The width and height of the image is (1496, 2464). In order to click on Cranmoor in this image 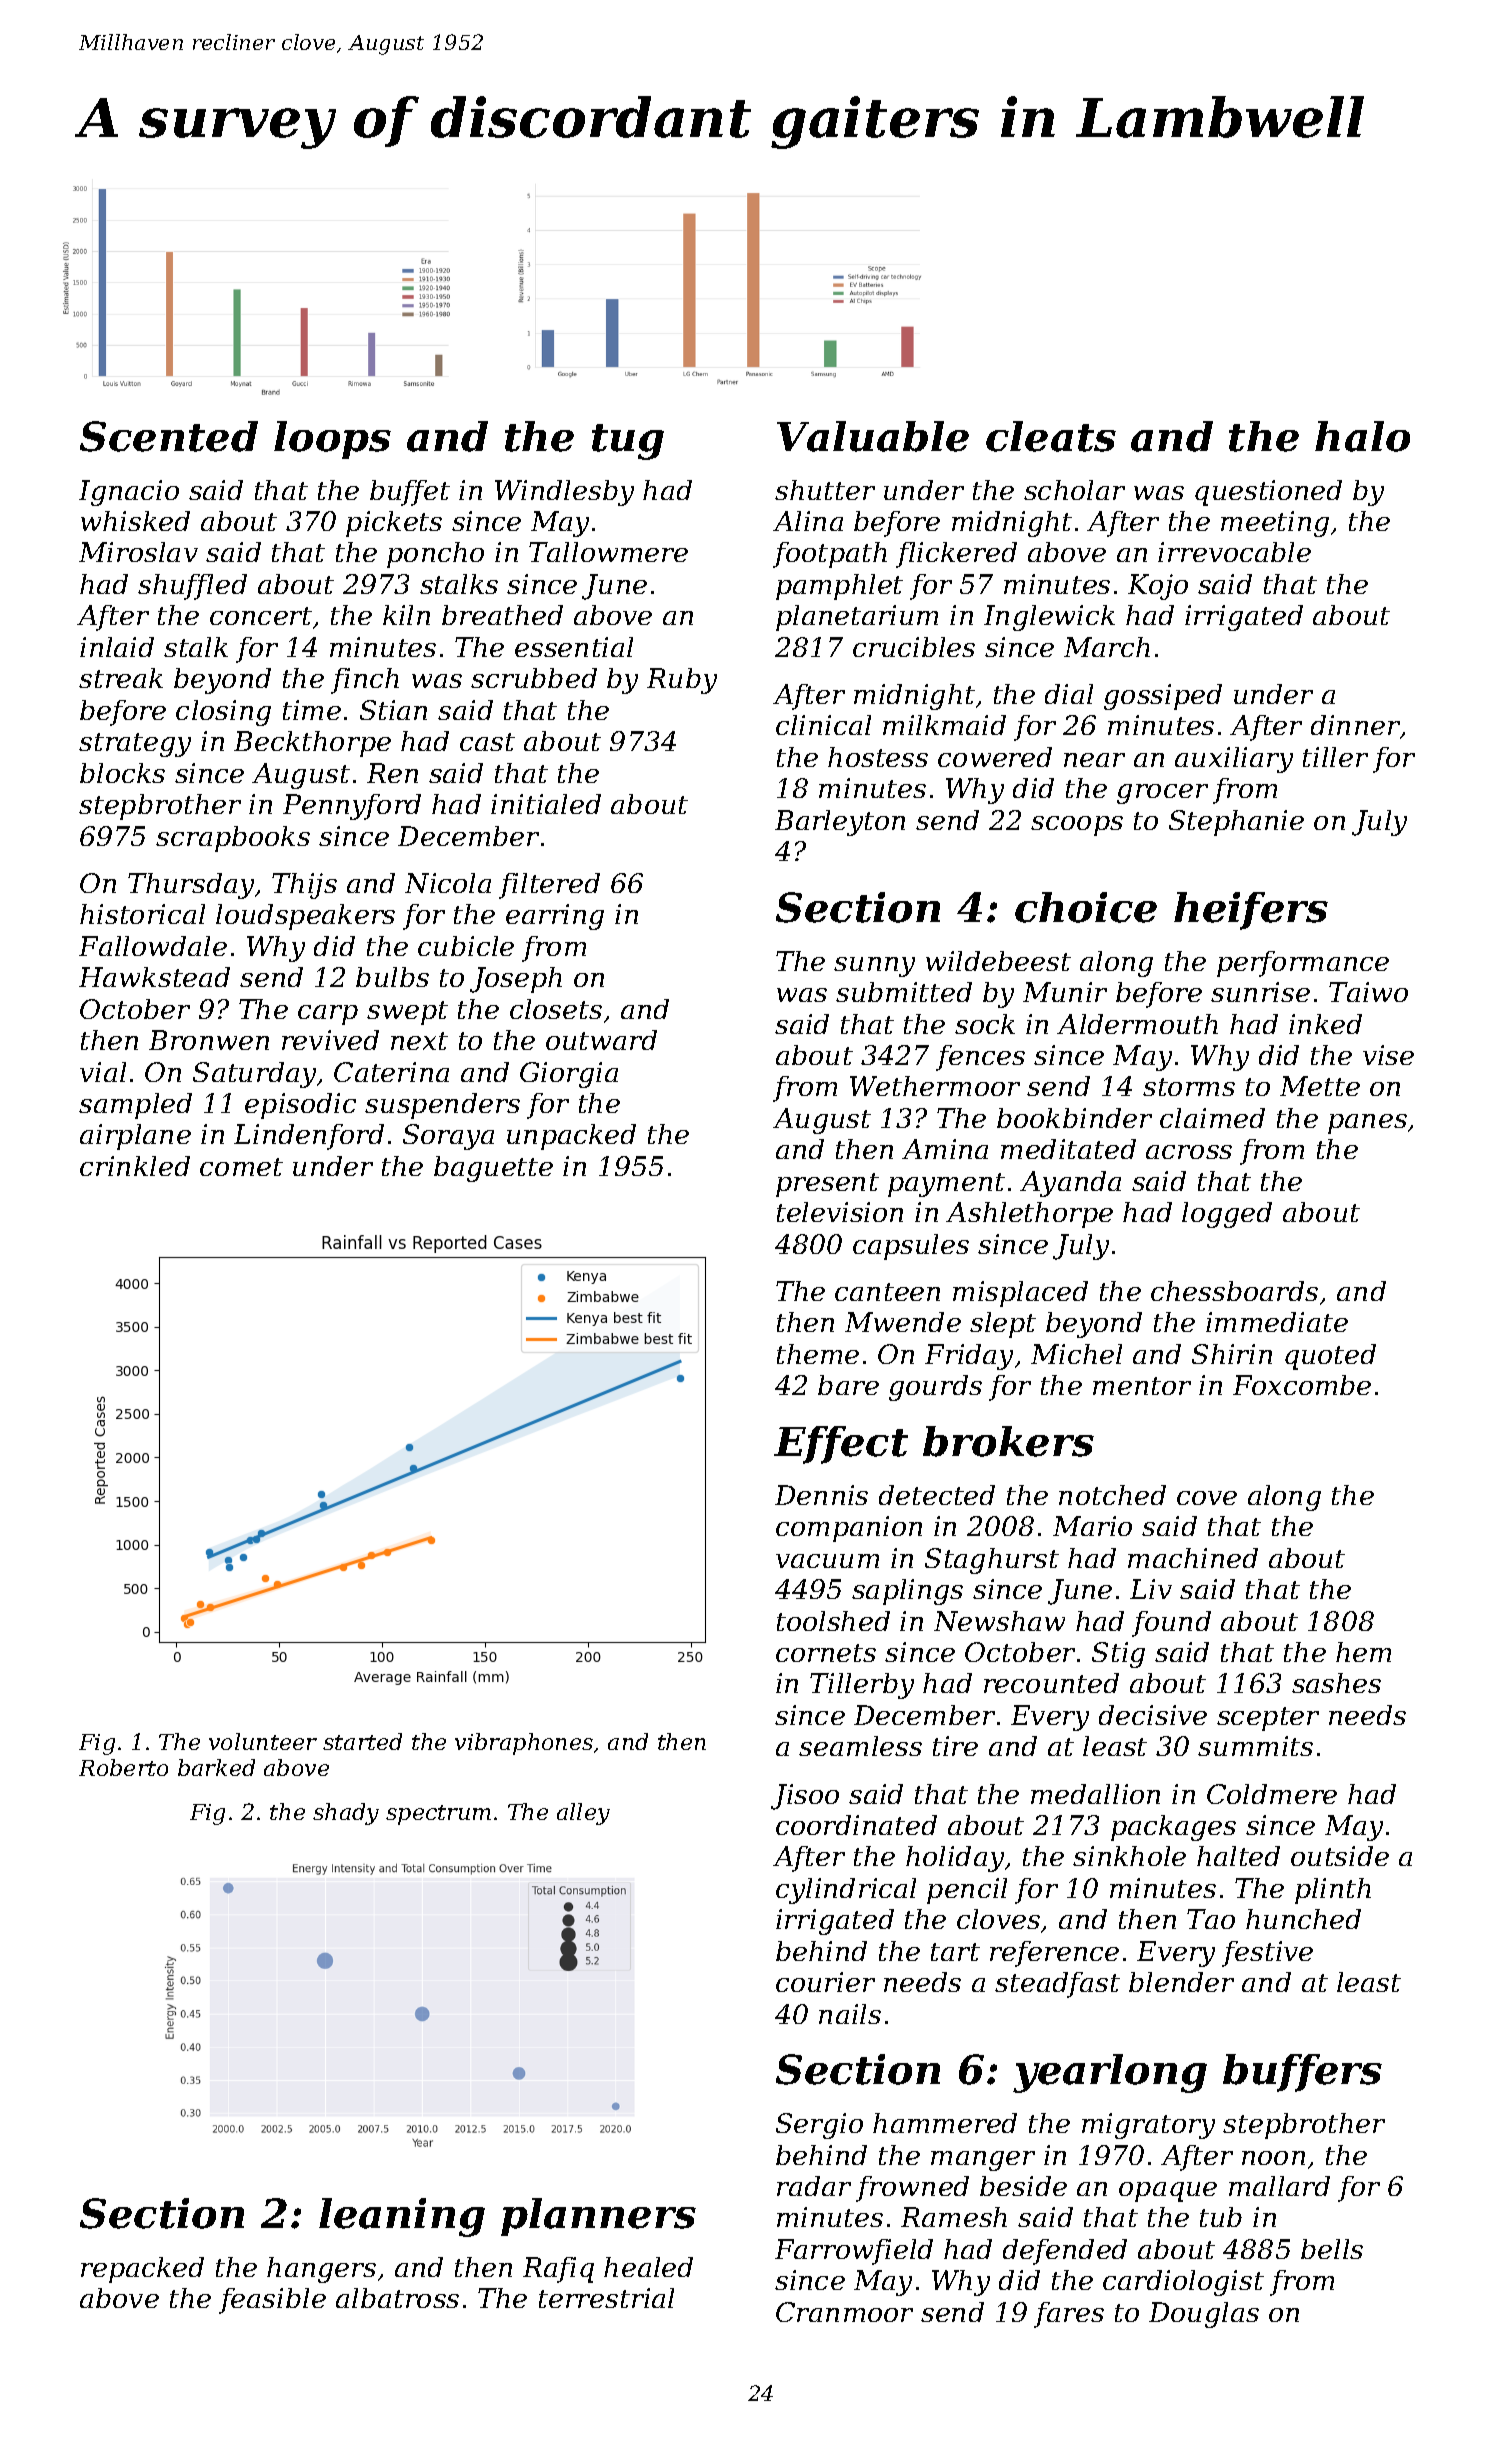, I will do `click(844, 2312)`.
